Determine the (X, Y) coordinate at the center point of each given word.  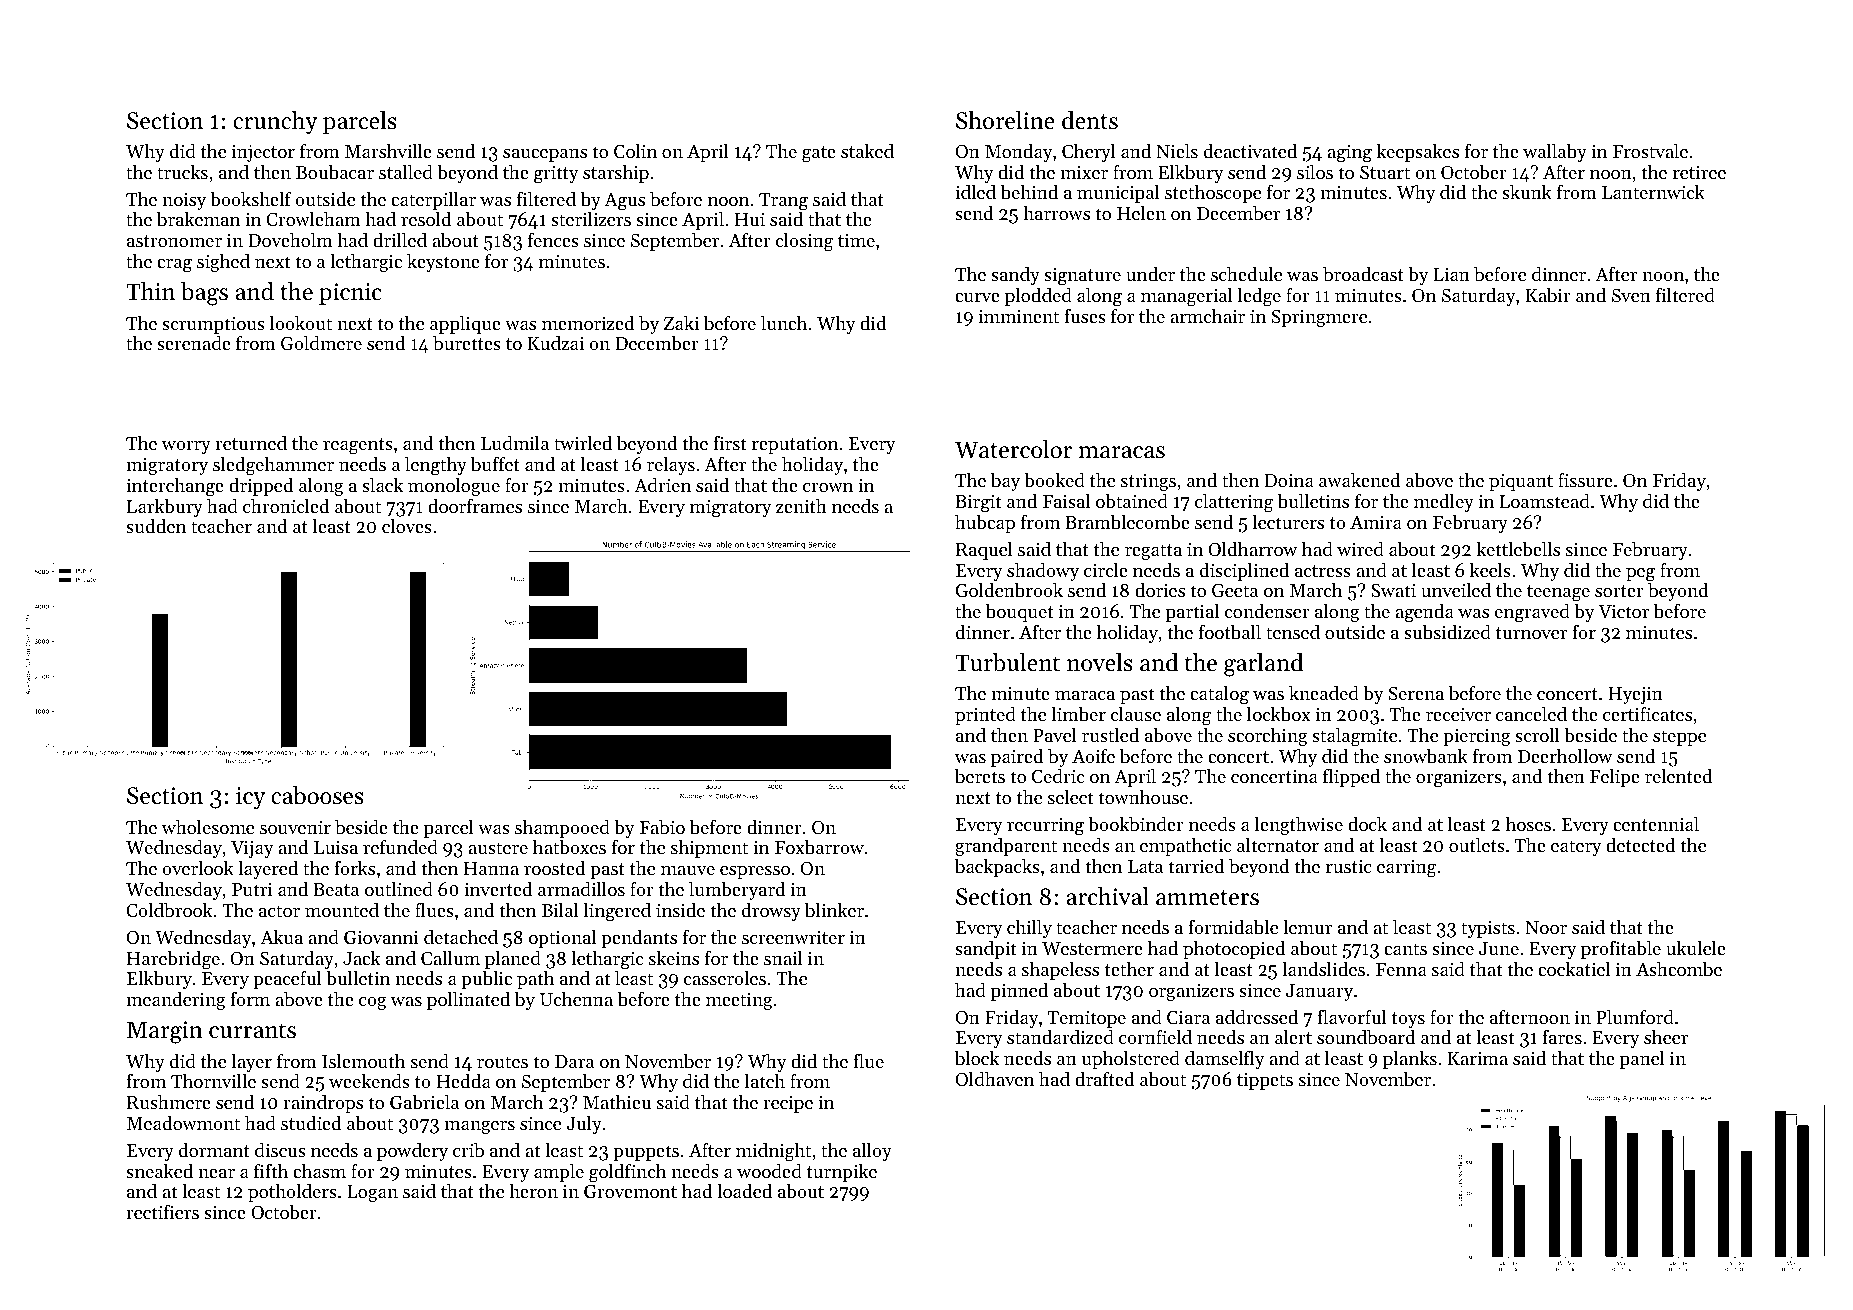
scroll (1537, 735)
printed (985, 716)
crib (468, 1150)
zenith (801, 506)
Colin (635, 151)
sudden (156, 526)
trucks (182, 172)
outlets (1477, 845)
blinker (834, 910)
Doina (1289, 480)
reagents (358, 446)
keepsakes (1417, 153)
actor (279, 911)
